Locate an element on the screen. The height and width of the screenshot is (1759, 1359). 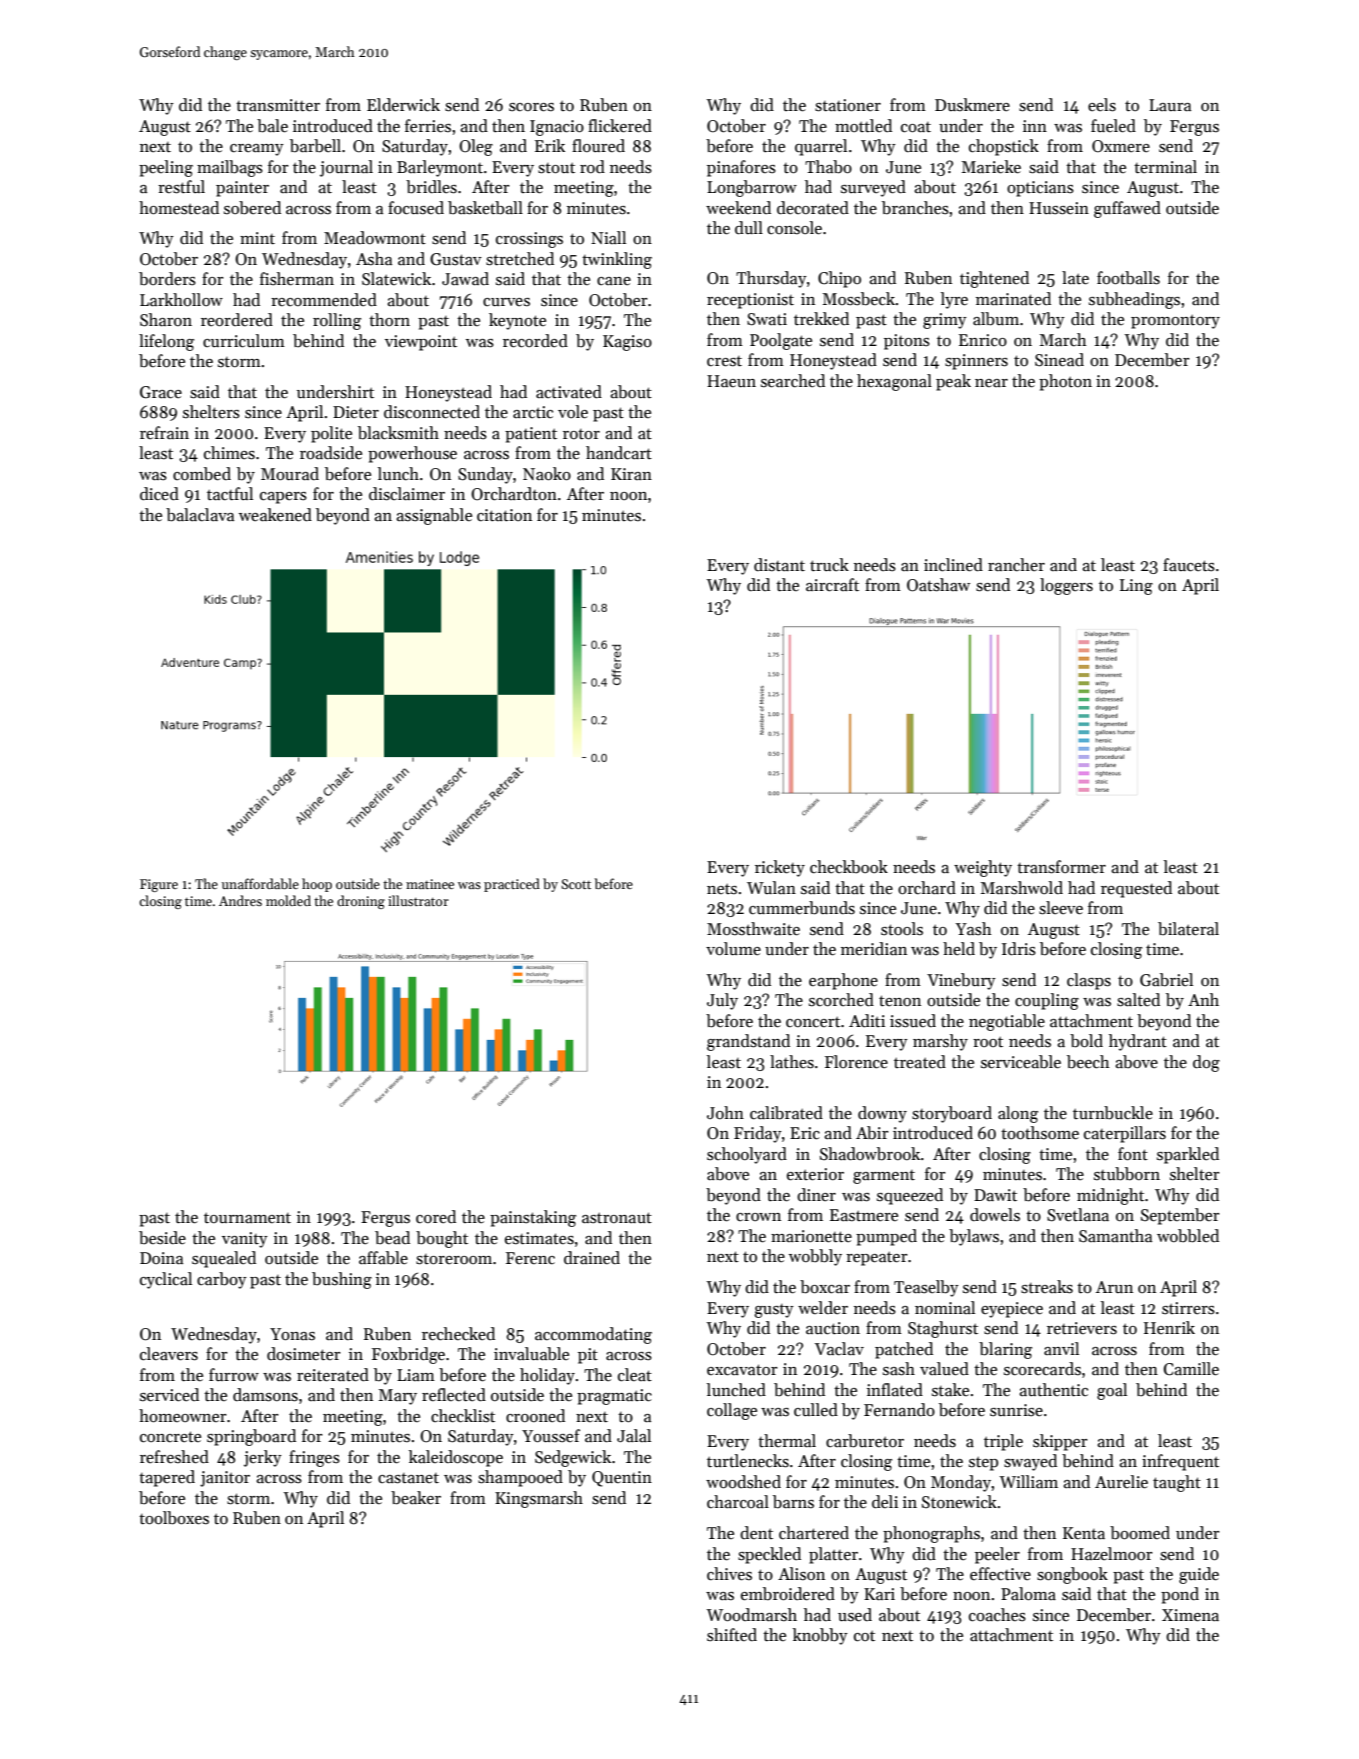
Scott is located at coordinates (576, 884).
